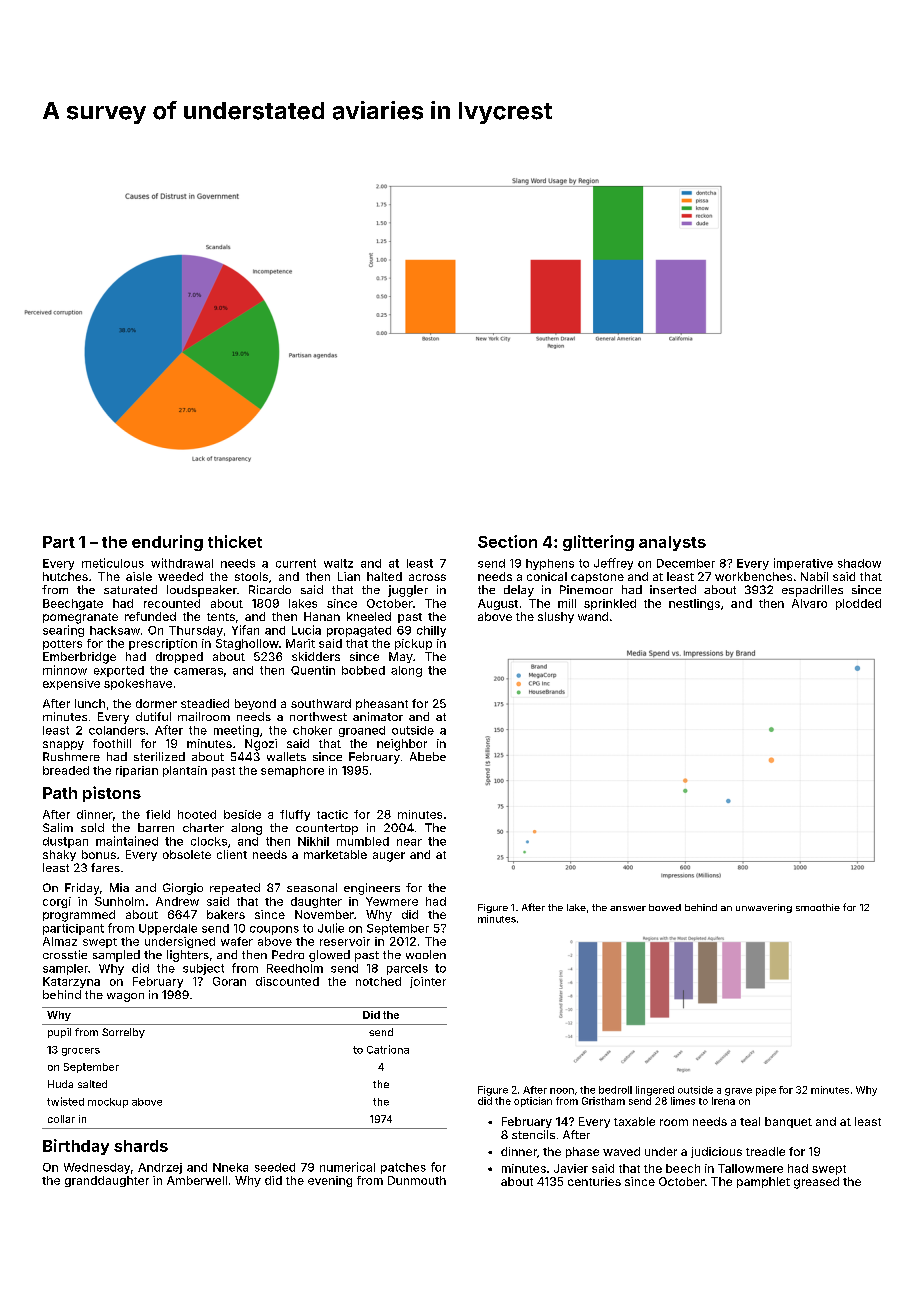 The height and width of the document is (1308, 924). What do you see at coordinates (113, 563) in the document?
I see `meticulous` at bounding box center [113, 563].
